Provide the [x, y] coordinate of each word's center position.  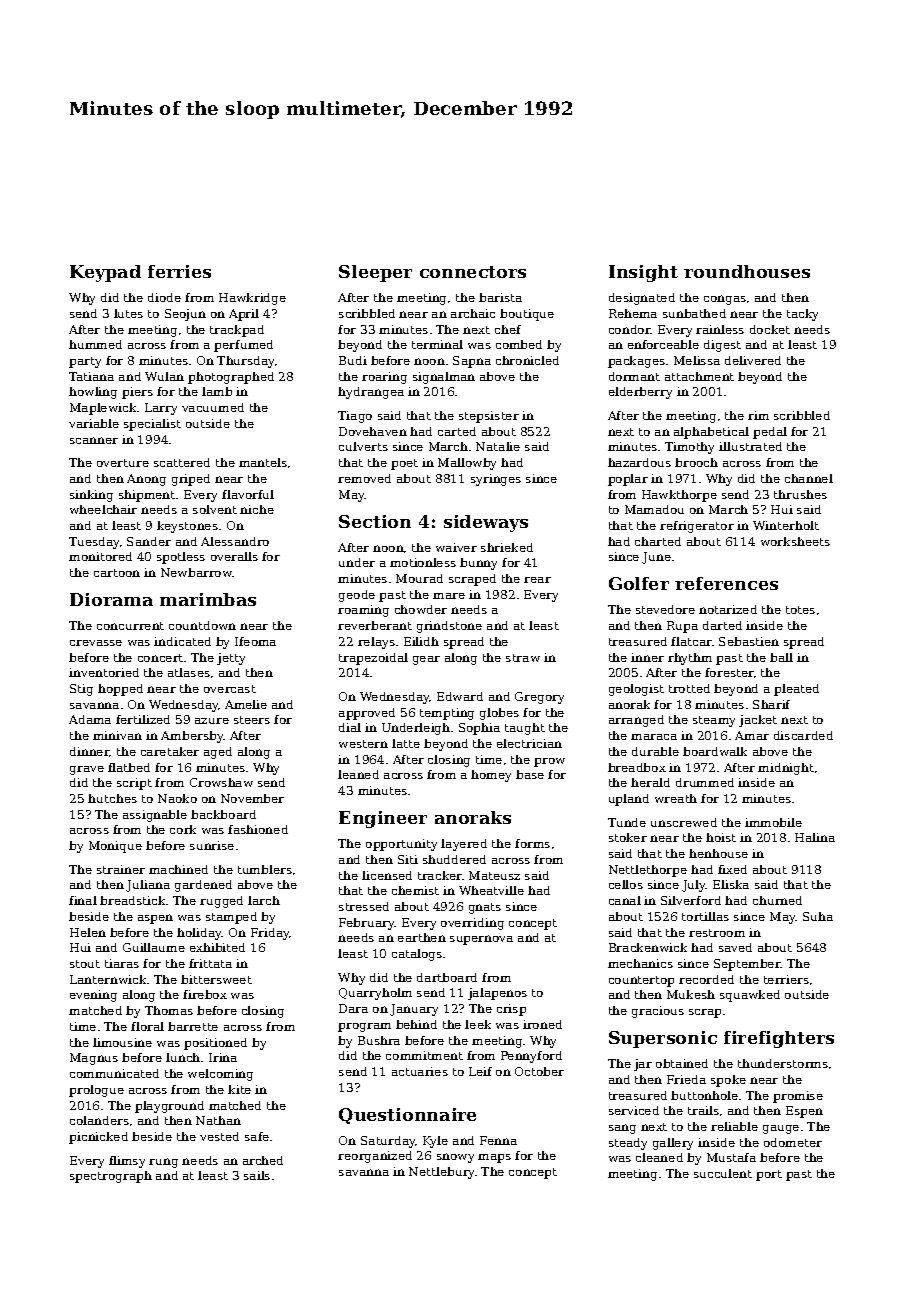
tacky [802, 315]
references [726, 583]
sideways [486, 523]
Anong [146, 480]
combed [519, 344]
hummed [95, 344]
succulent [723, 1173]
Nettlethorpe [648, 871]
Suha [818, 916]
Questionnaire [407, 1116]
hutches [112, 798]
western [363, 744]
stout [85, 964]
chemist [415, 890]
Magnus [94, 1059]
